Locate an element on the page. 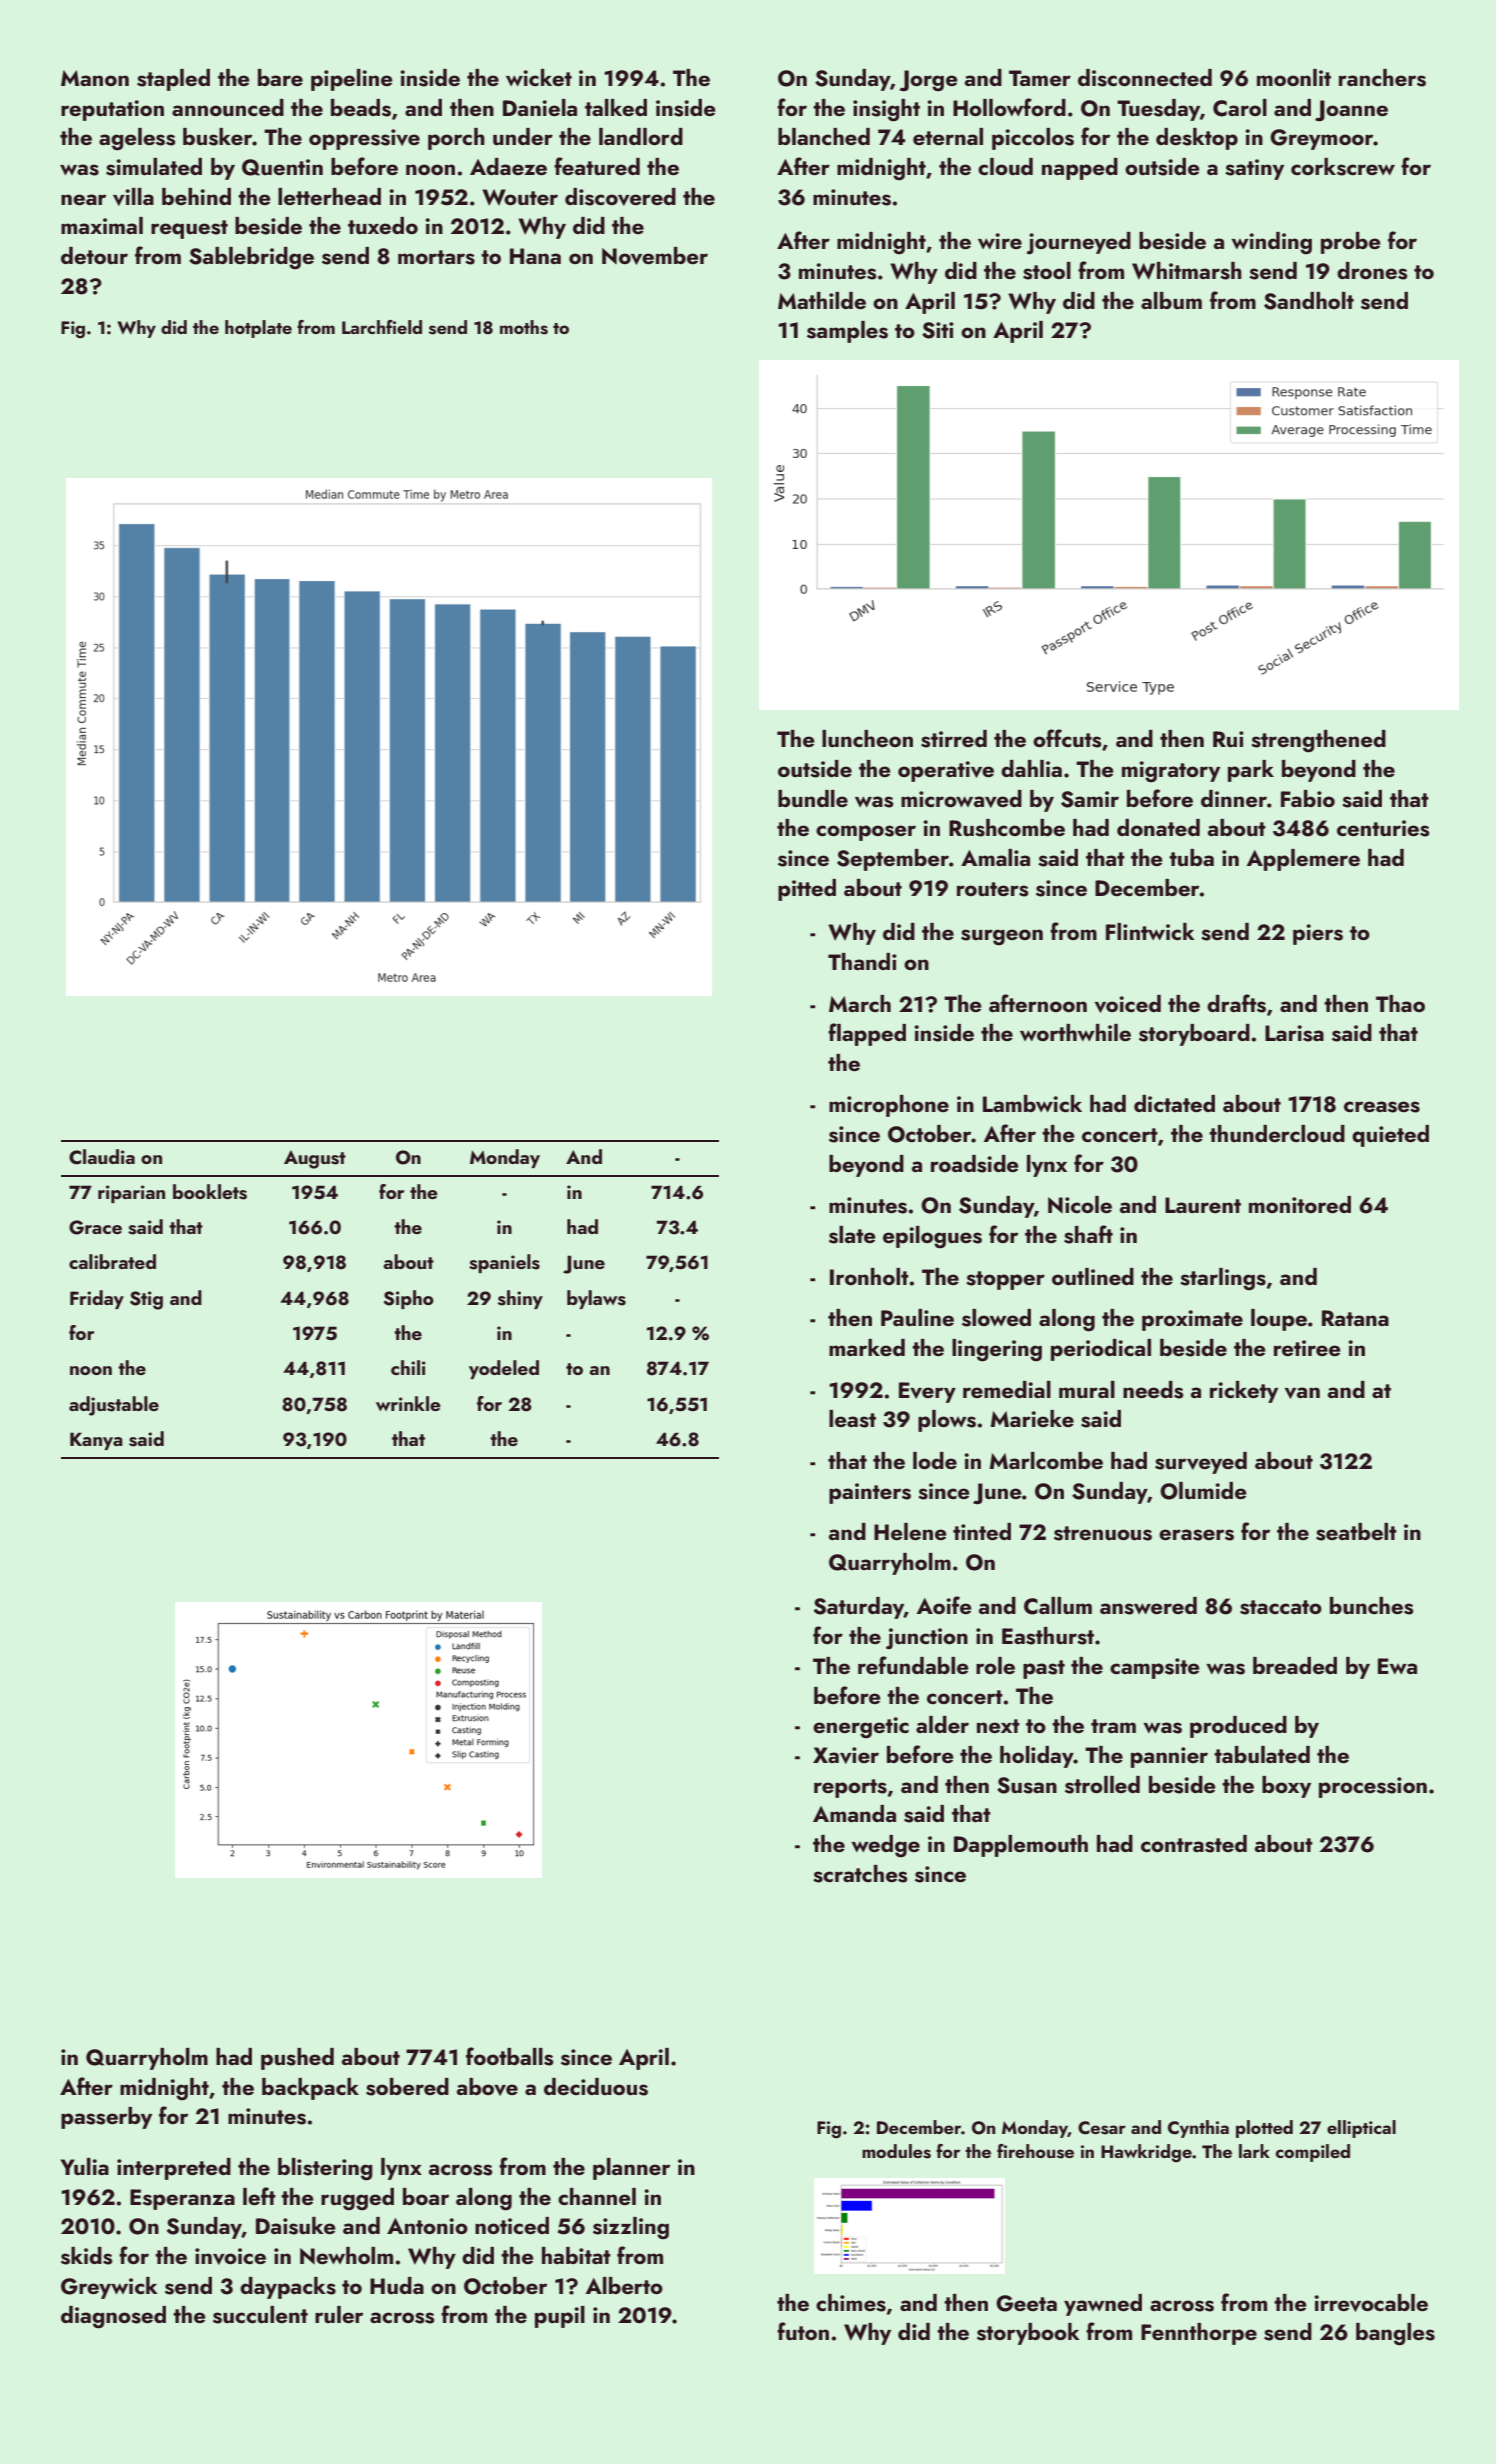 The width and height of the image is (1496, 2464). painters is located at coordinates (870, 1493).
